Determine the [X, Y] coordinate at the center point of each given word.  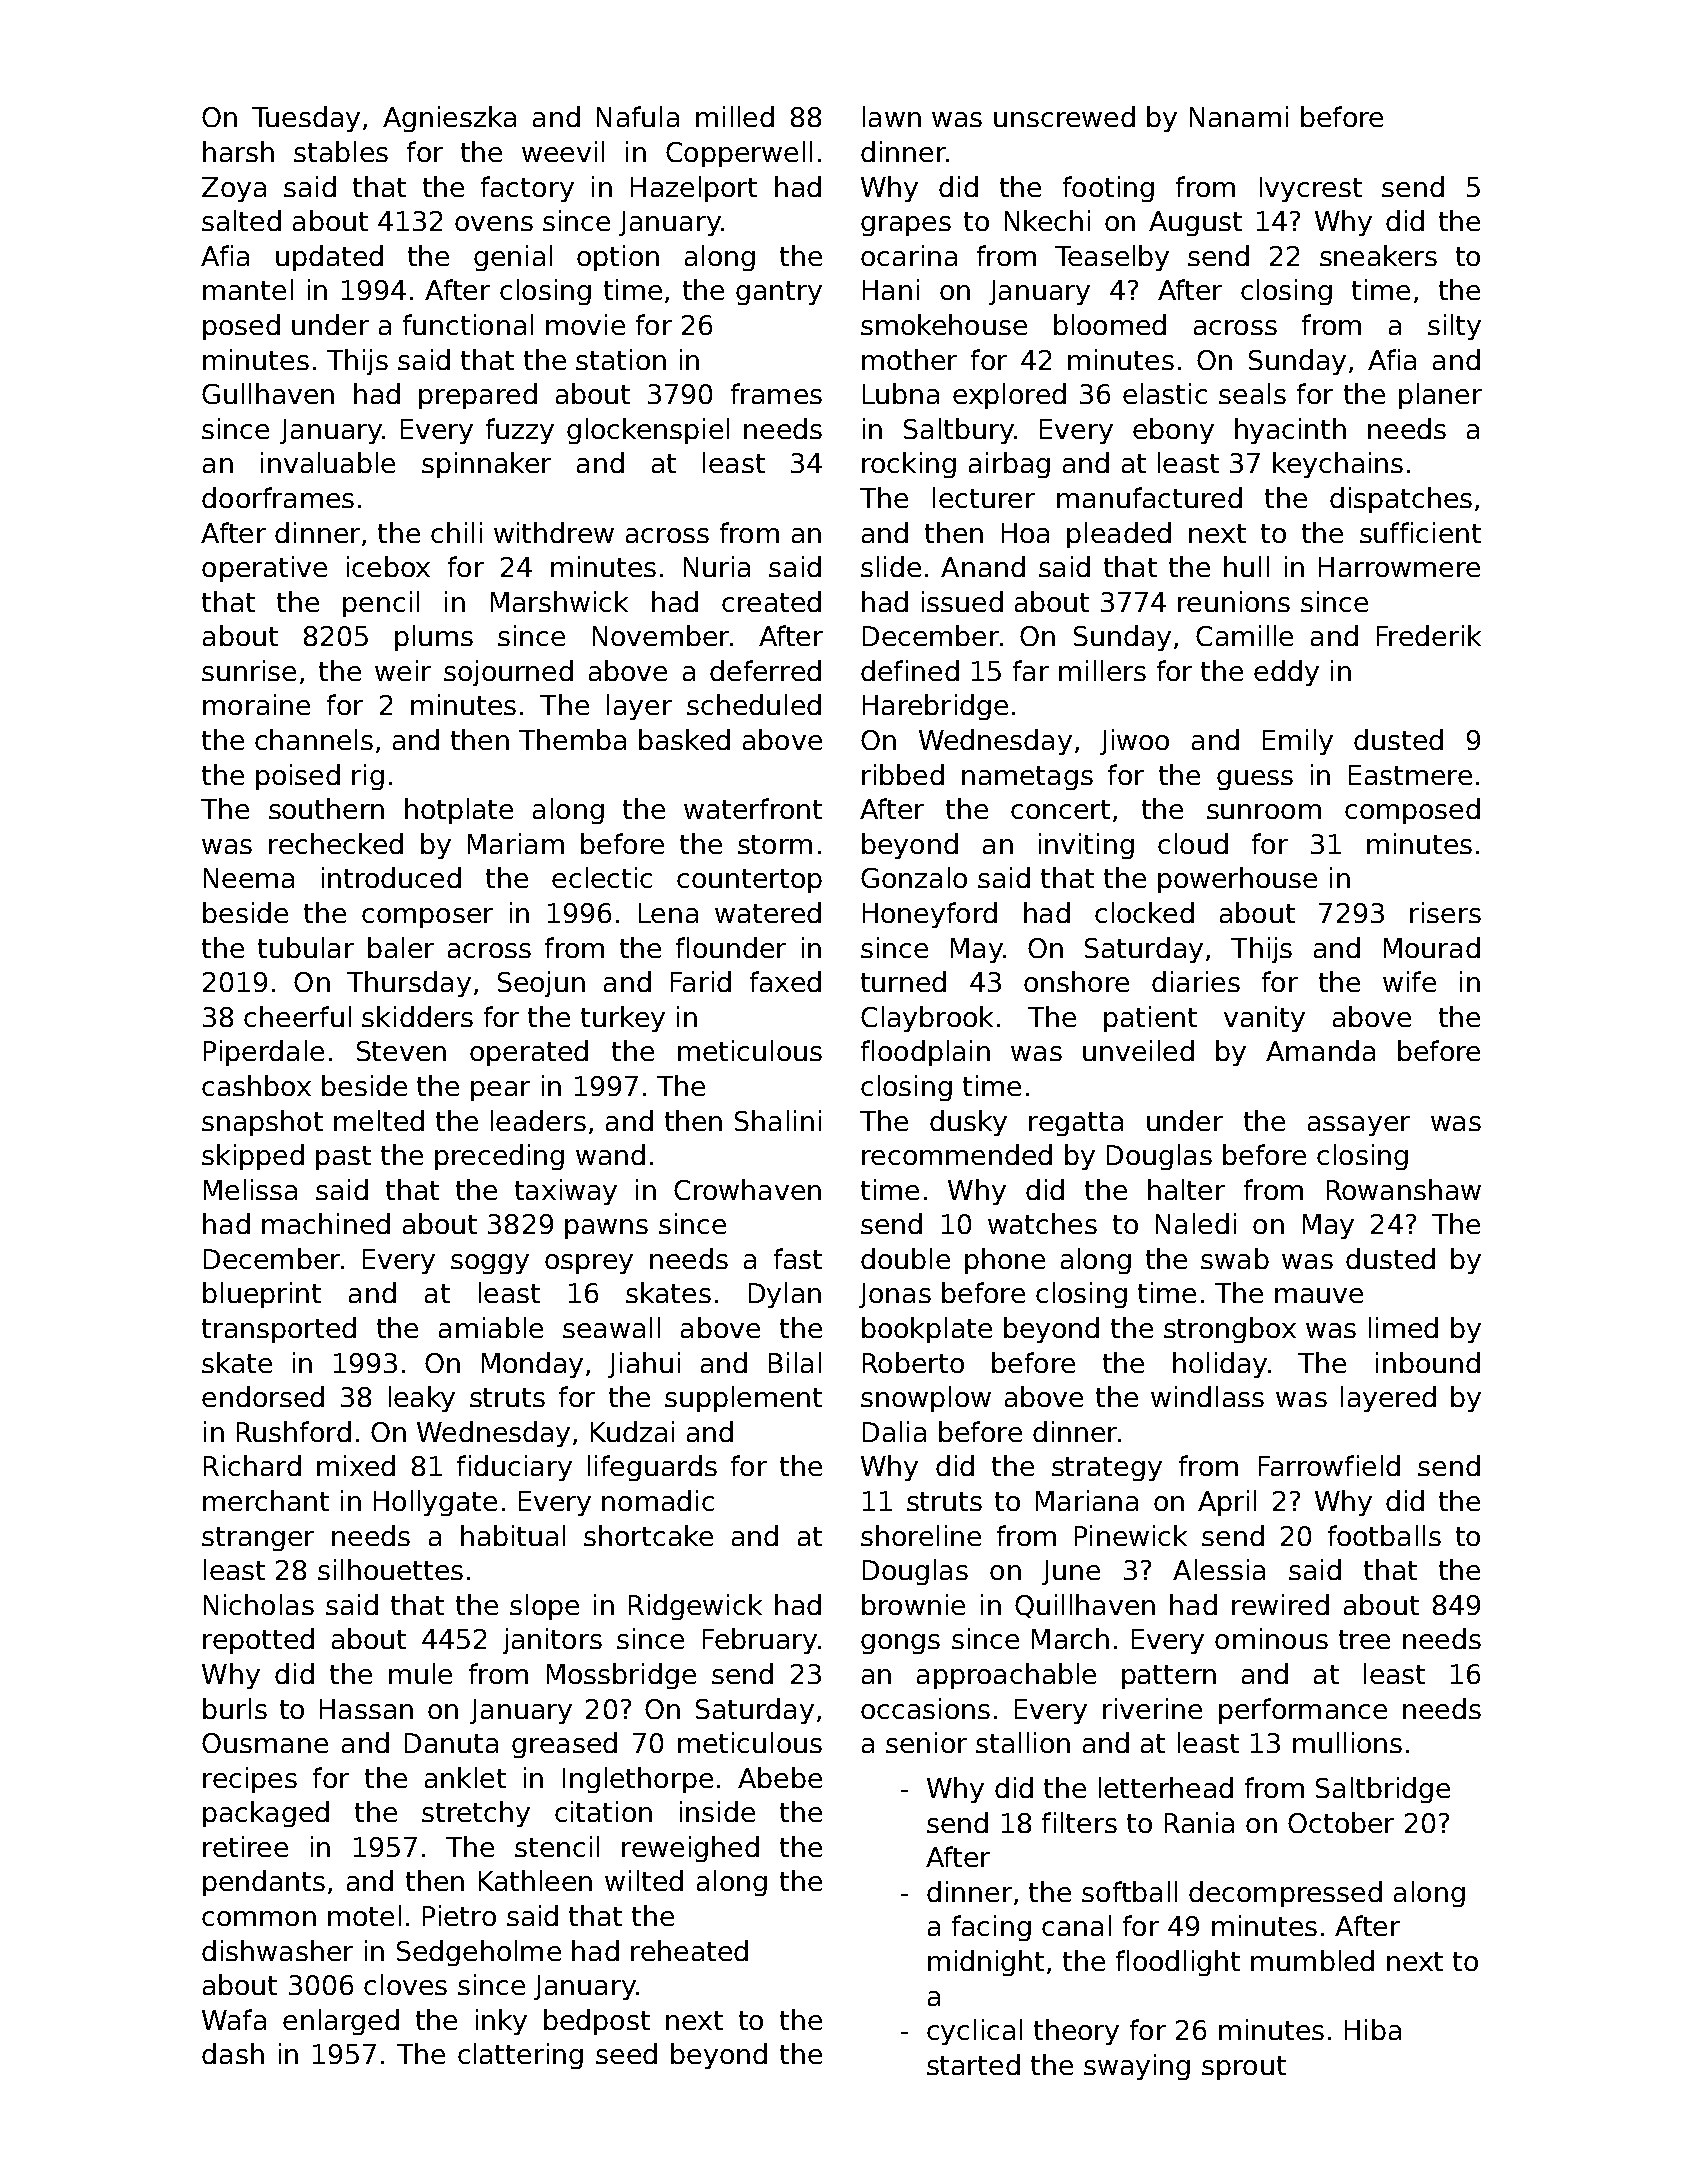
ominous [1271, 1638]
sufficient [1420, 532]
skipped [253, 1157]
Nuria [717, 566]
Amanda [1320, 1050]
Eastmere [1410, 775]
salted [241, 220]
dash [233, 2053]
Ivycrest [1311, 189]
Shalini [778, 1120]
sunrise [249, 670]
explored [1009, 396]
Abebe [780, 1777]
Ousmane [265, 1743]
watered [768, 912]
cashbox [256, 1085]
